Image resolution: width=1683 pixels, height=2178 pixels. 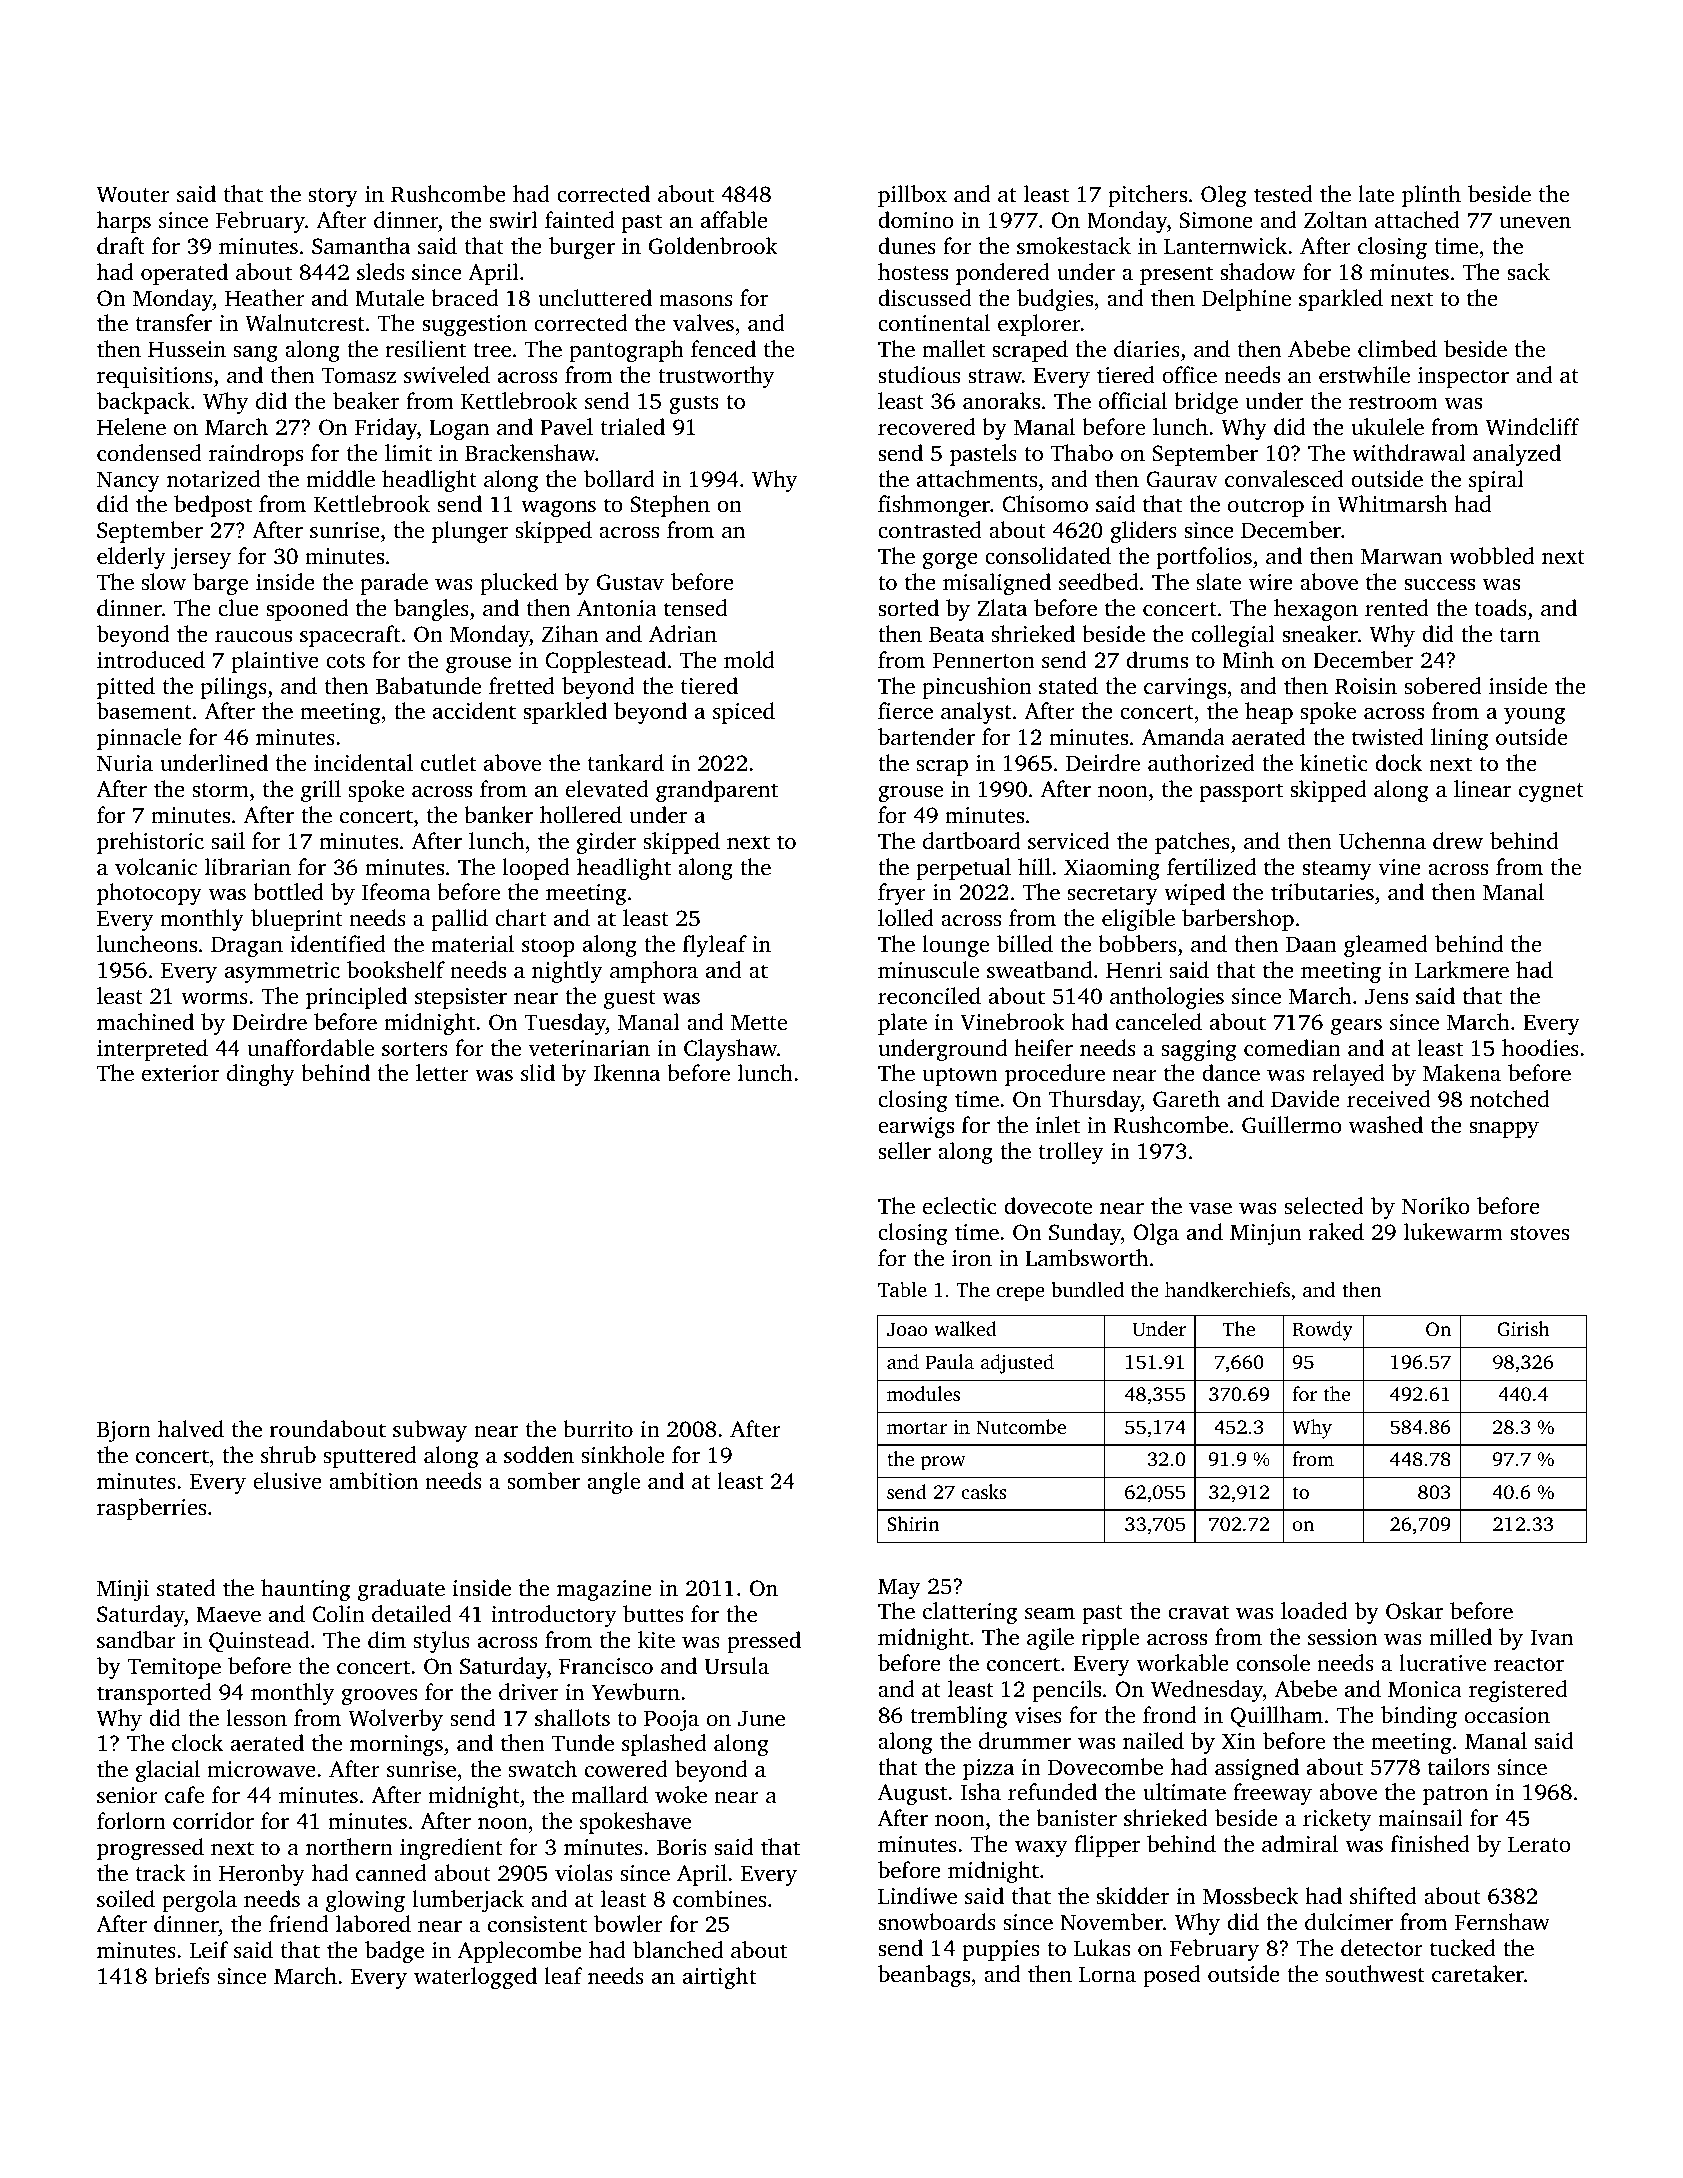 What do you see at coordinates (1535, 223) in the screenshot?
I see `uneven` at bounding box center [1535, 223].
